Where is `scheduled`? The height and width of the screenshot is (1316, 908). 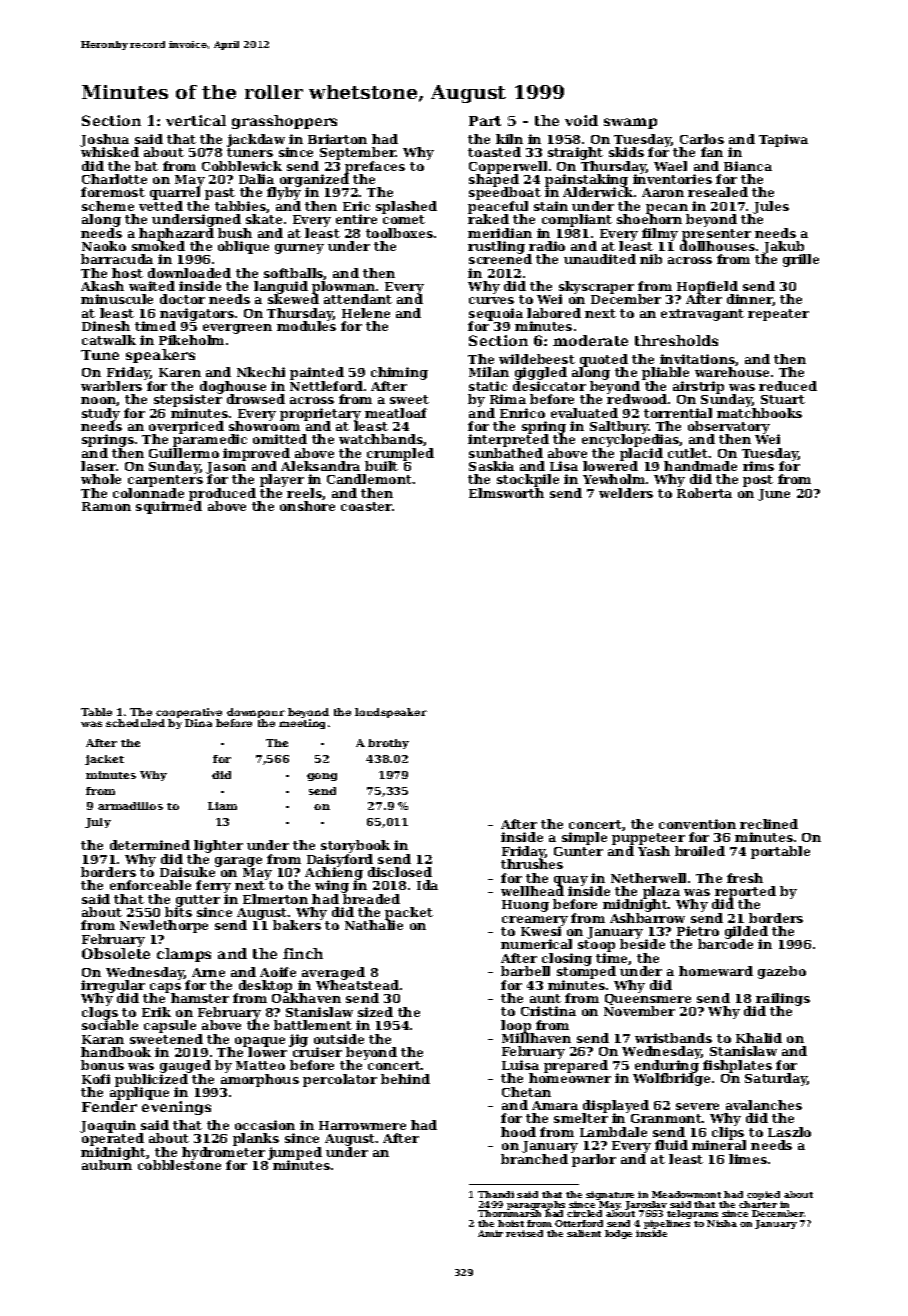 scheduled is located at coordinates (135, 723).
